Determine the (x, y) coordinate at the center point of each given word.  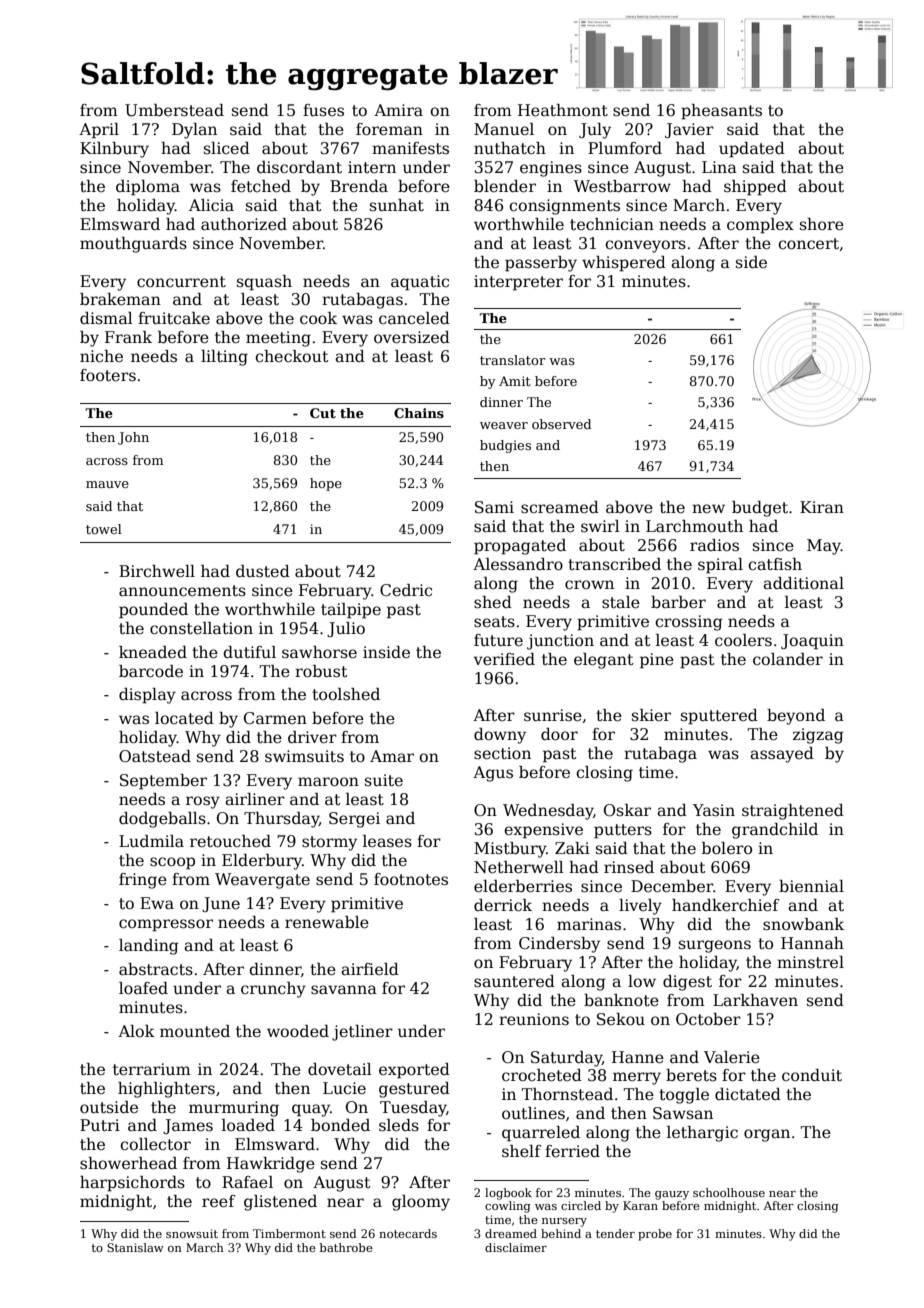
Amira (398, 110)
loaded (248, 1125)
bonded (340, 1125)
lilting (224, 358)
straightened (793, 812)
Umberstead (174, 110)
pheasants (721, 112)
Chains (419, 413)
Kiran (822, 507)
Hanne (638, 1057)
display (147, 696)
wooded (298, 1031)
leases (387, 841)
